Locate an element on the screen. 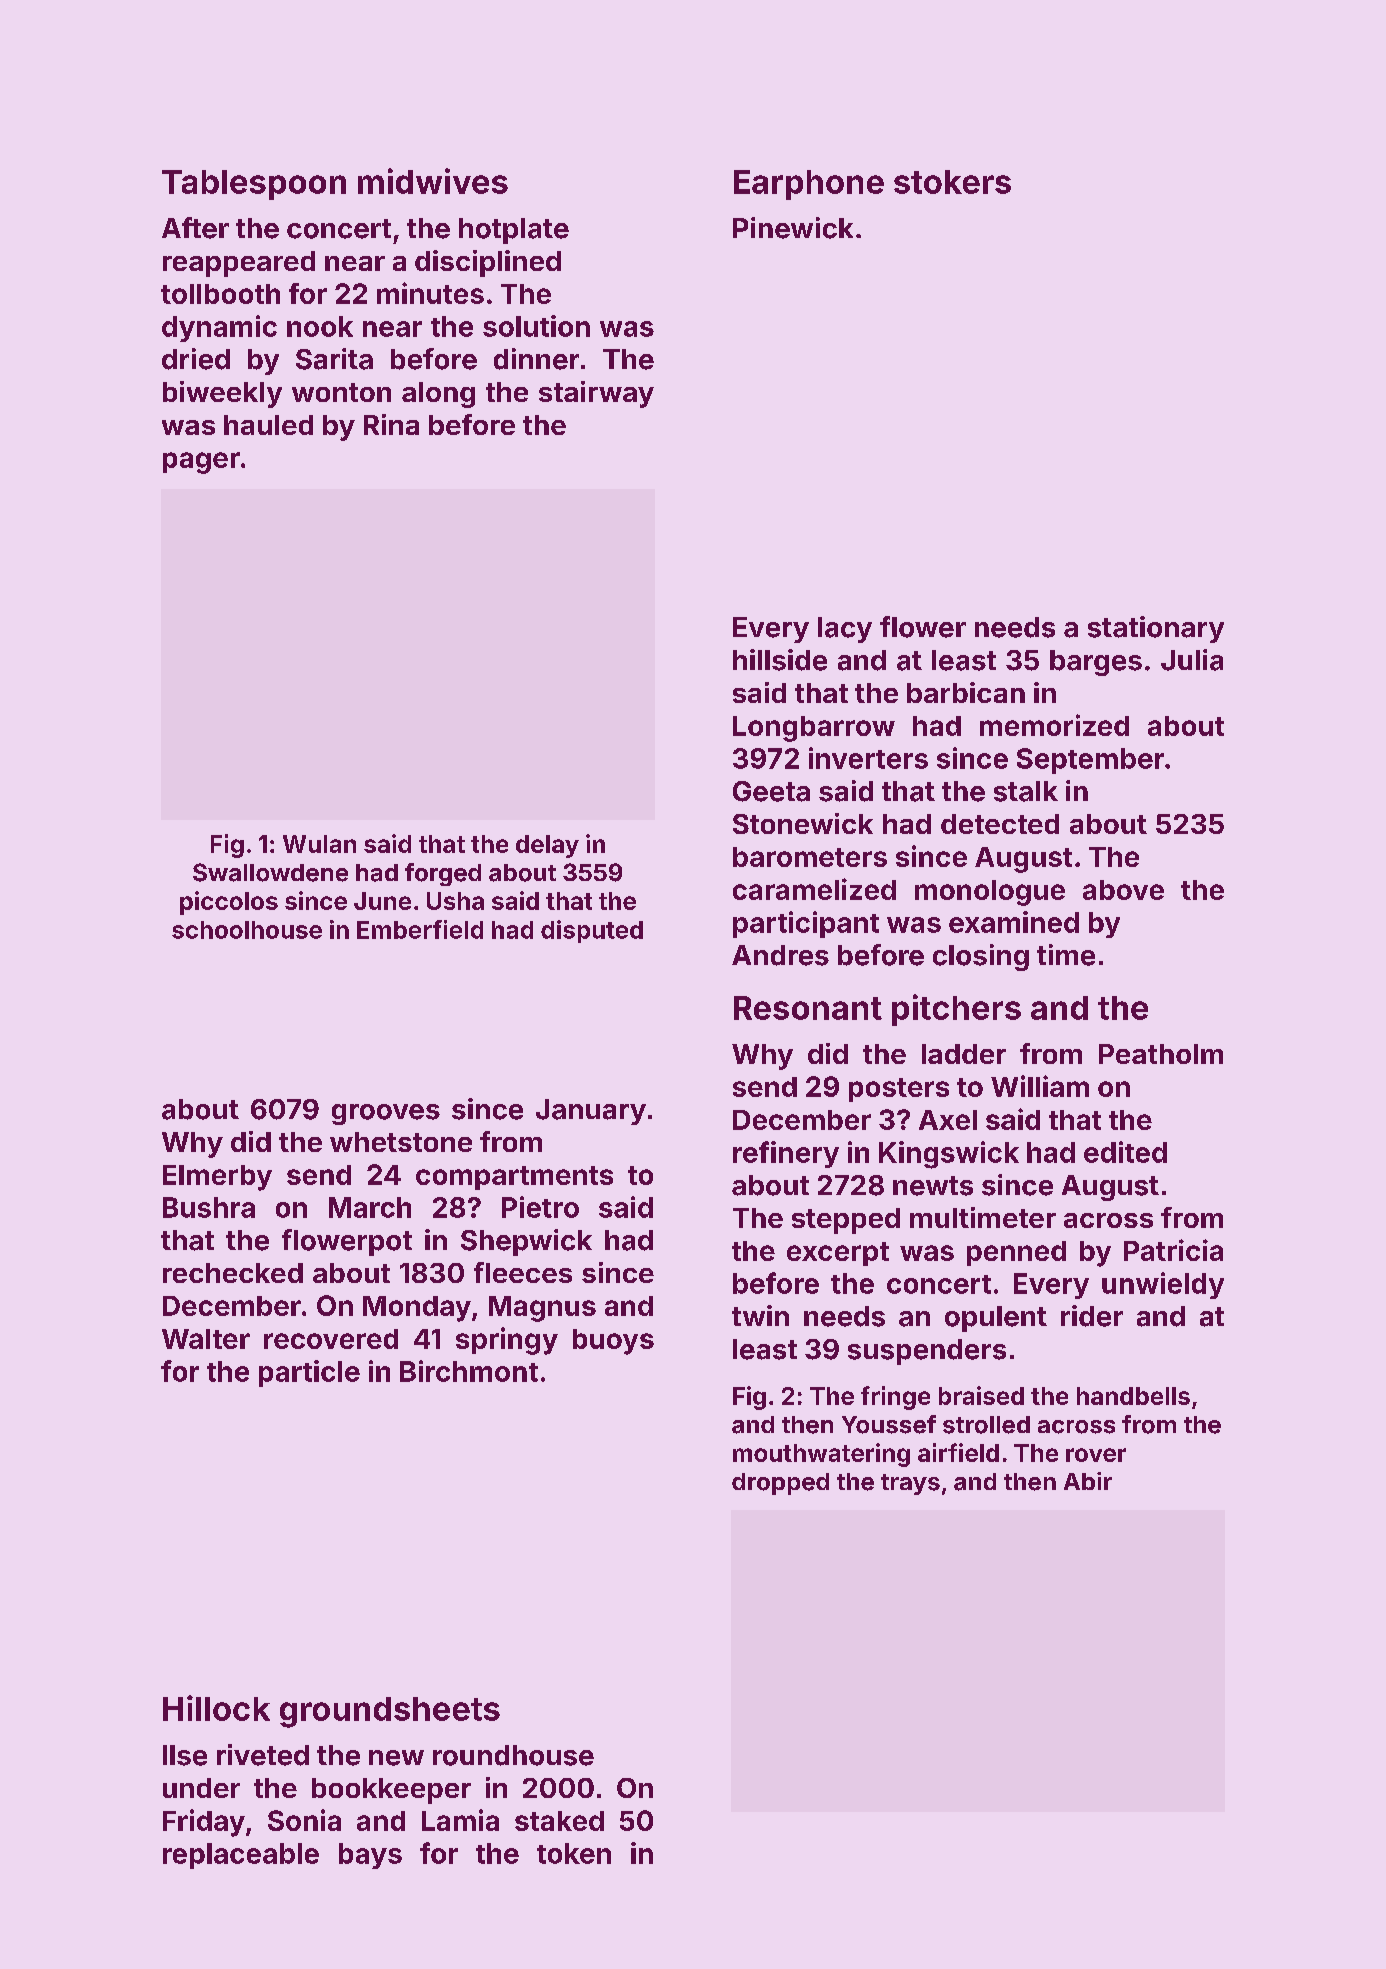 The image size is (1386, 1969). Tablespoon is located at coordinates (254, 185).
